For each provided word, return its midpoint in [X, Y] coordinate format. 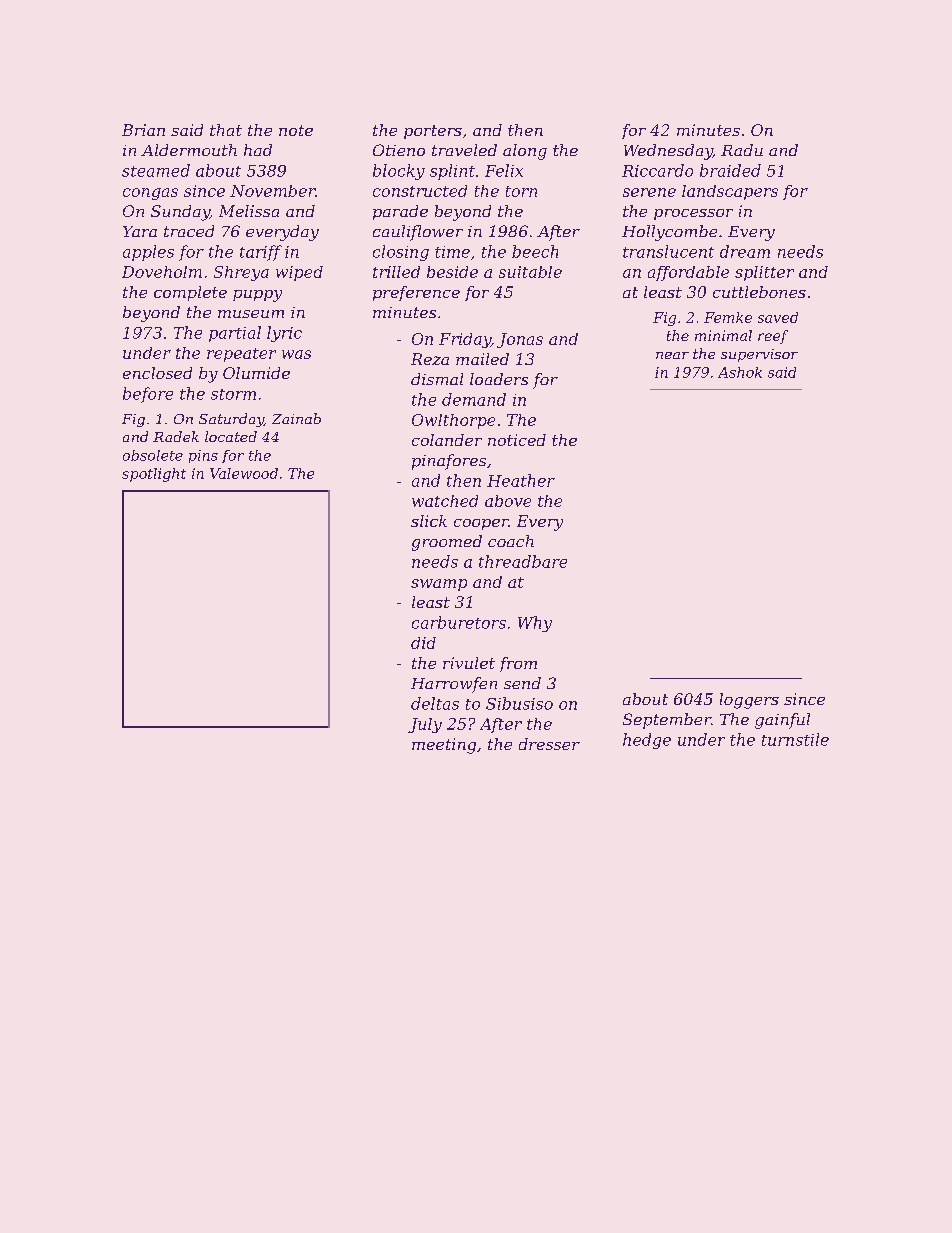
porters [433, 132]
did [423, 643]
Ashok [740, 372]
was [296, 354]
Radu [742, 150]
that [226, 130]
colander [447, 440]
